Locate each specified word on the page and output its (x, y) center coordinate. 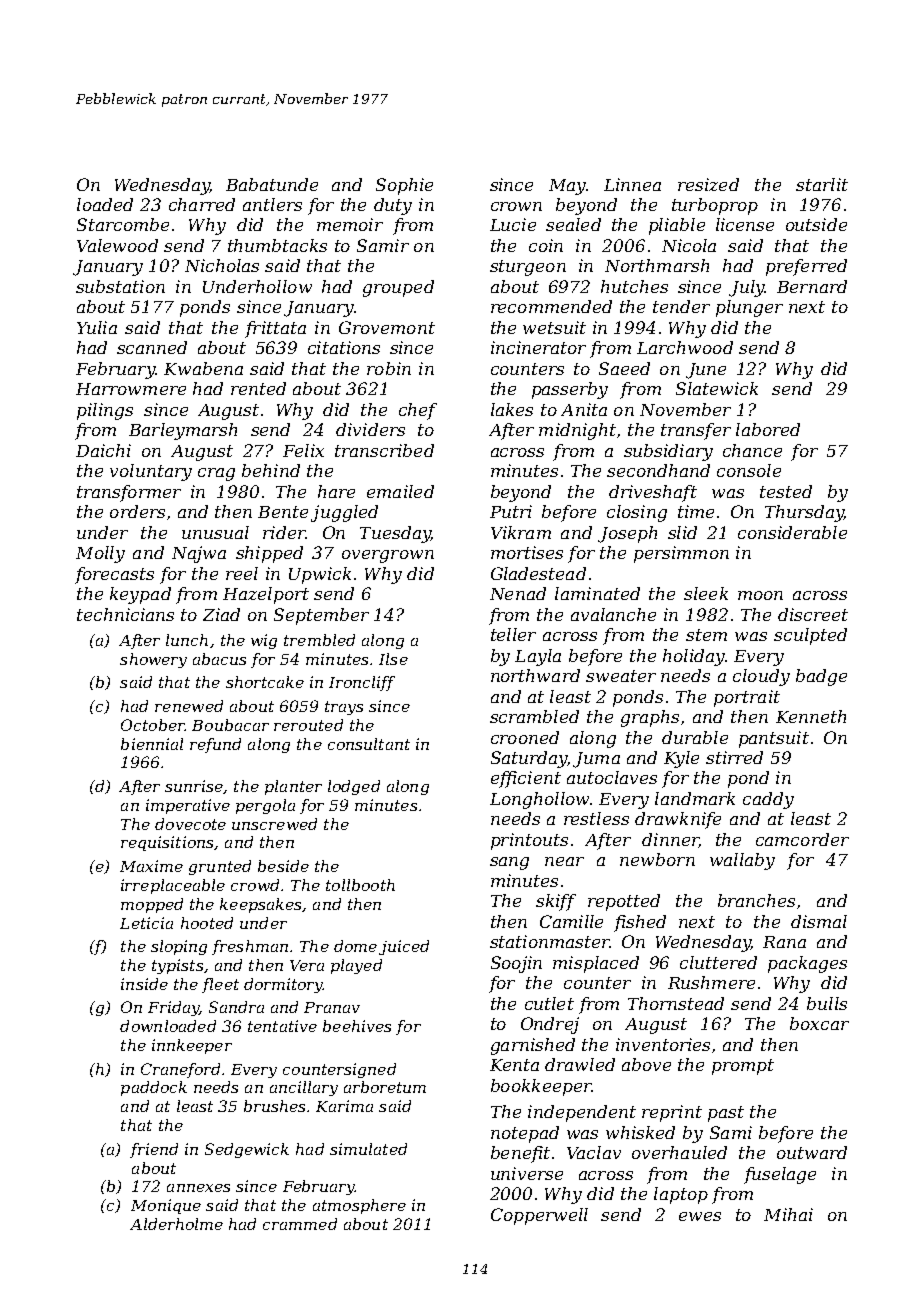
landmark (695, 798)
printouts (529, 841)
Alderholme (176, 1224)
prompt (743, 1067)
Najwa (199, 554)
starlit (822, 184)
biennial (152, 744)
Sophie (404, 186)
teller (513, 634)
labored (768, 429)
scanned (152, 347)
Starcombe (123, 224)
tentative (282, 1026)
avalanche (613, 614)
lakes (512, 409)
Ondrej (550, 1025)
